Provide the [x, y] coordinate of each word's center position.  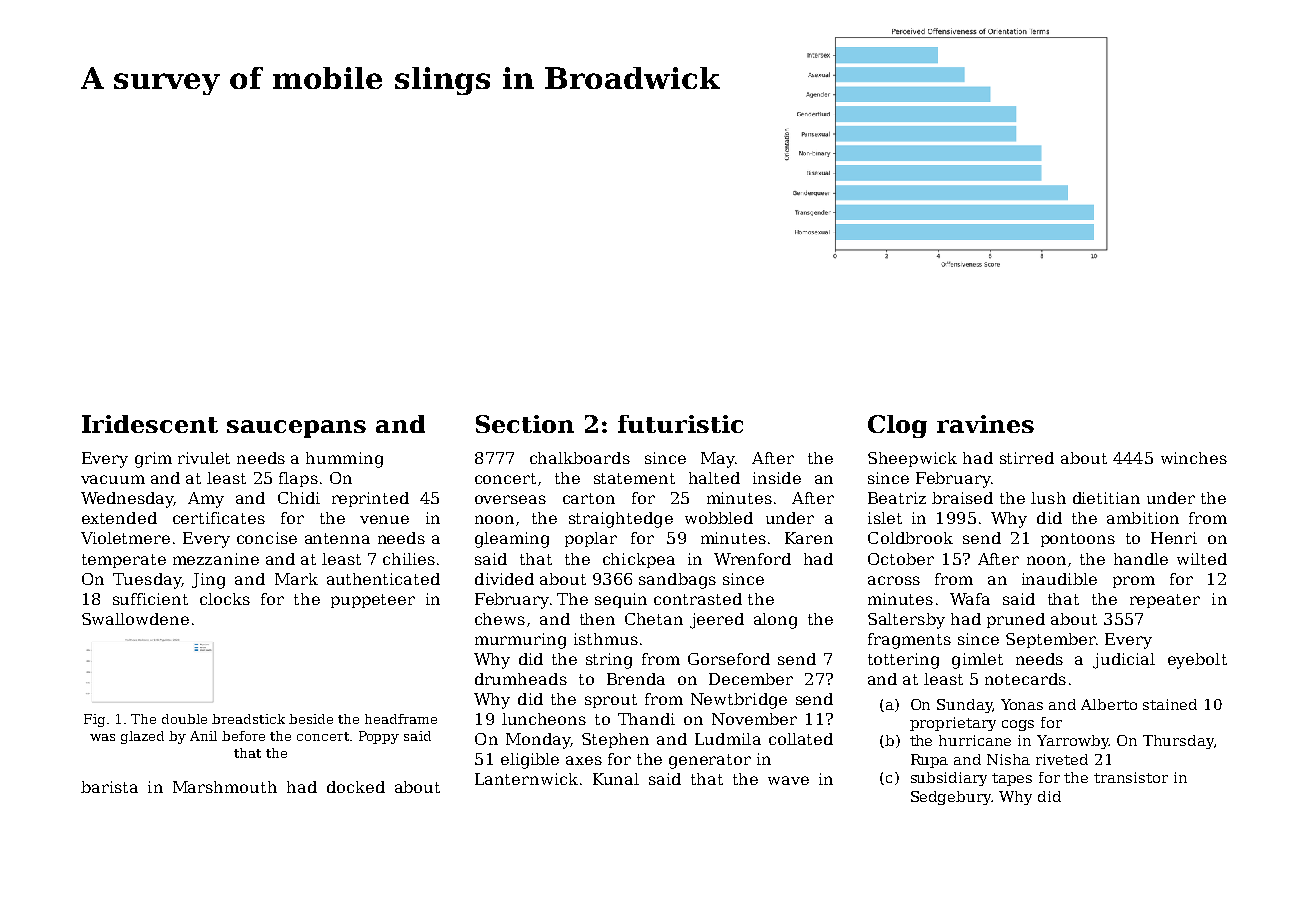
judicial [1124, 661]
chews [500, 619]
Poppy [379, 737]
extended [119, 518]
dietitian [1106, 498]
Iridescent [150, 424]
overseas [510, 499]
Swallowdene [135, 619]
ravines [985, 424]
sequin [621, 600]
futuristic [680, 424]
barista [109, 787]
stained [1170, 704]
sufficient [150, 599]
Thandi [646, 719]
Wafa [970, 599]
